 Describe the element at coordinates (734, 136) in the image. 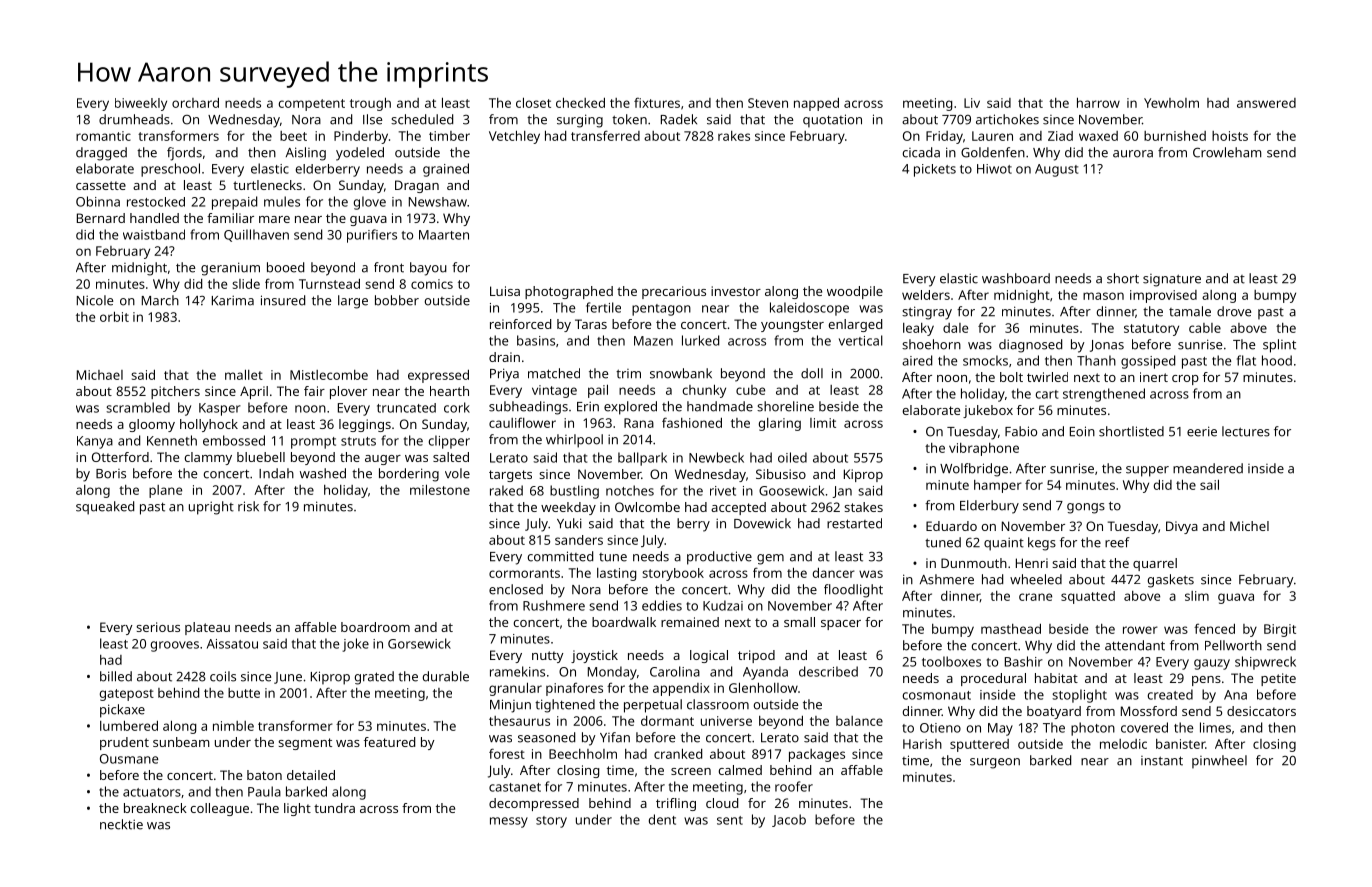

I see `rakes` at that location.
